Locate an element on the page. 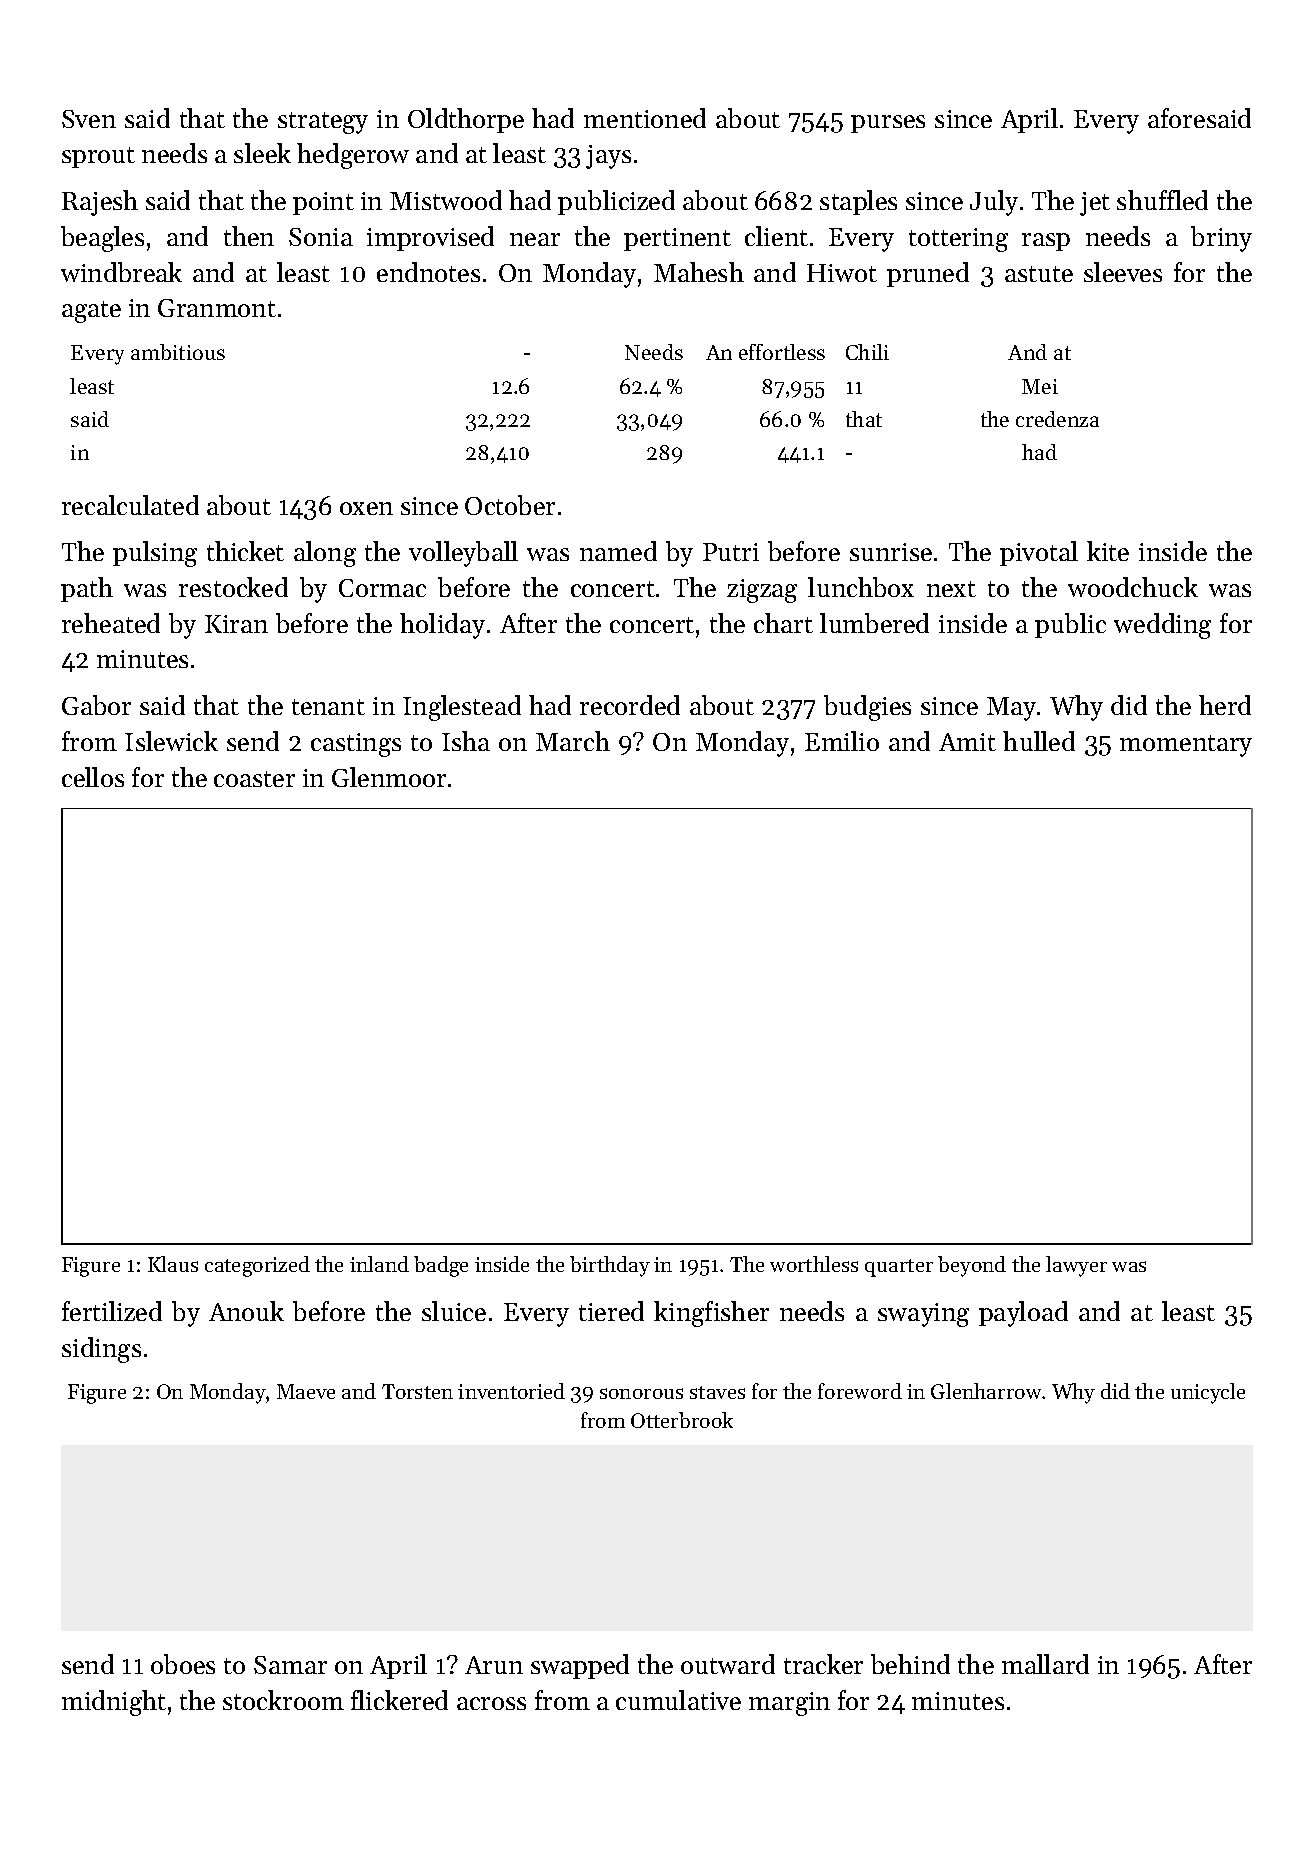  lawyer is located at coordinates (1076, 1266).
